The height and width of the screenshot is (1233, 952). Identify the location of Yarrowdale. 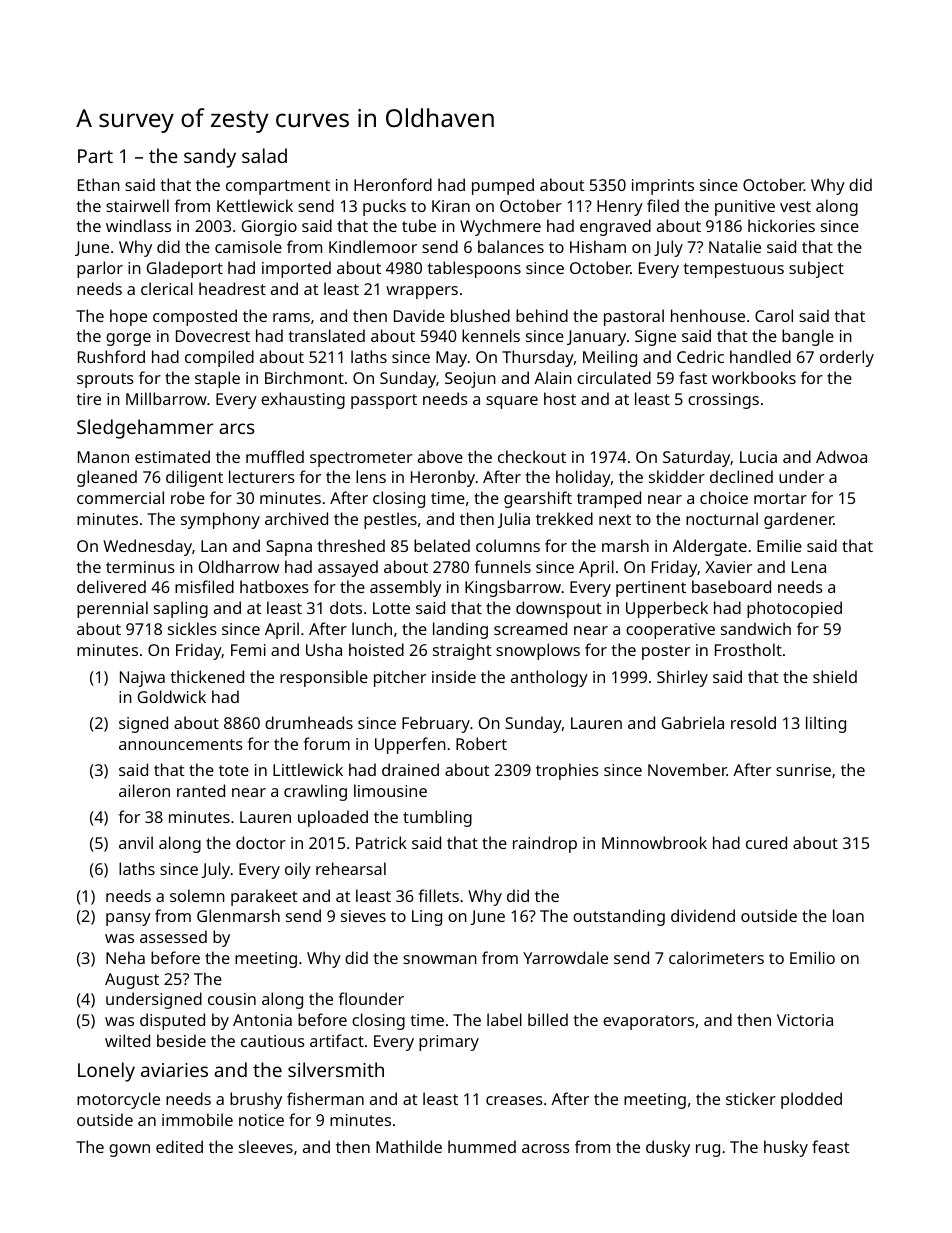
(565, 957).
